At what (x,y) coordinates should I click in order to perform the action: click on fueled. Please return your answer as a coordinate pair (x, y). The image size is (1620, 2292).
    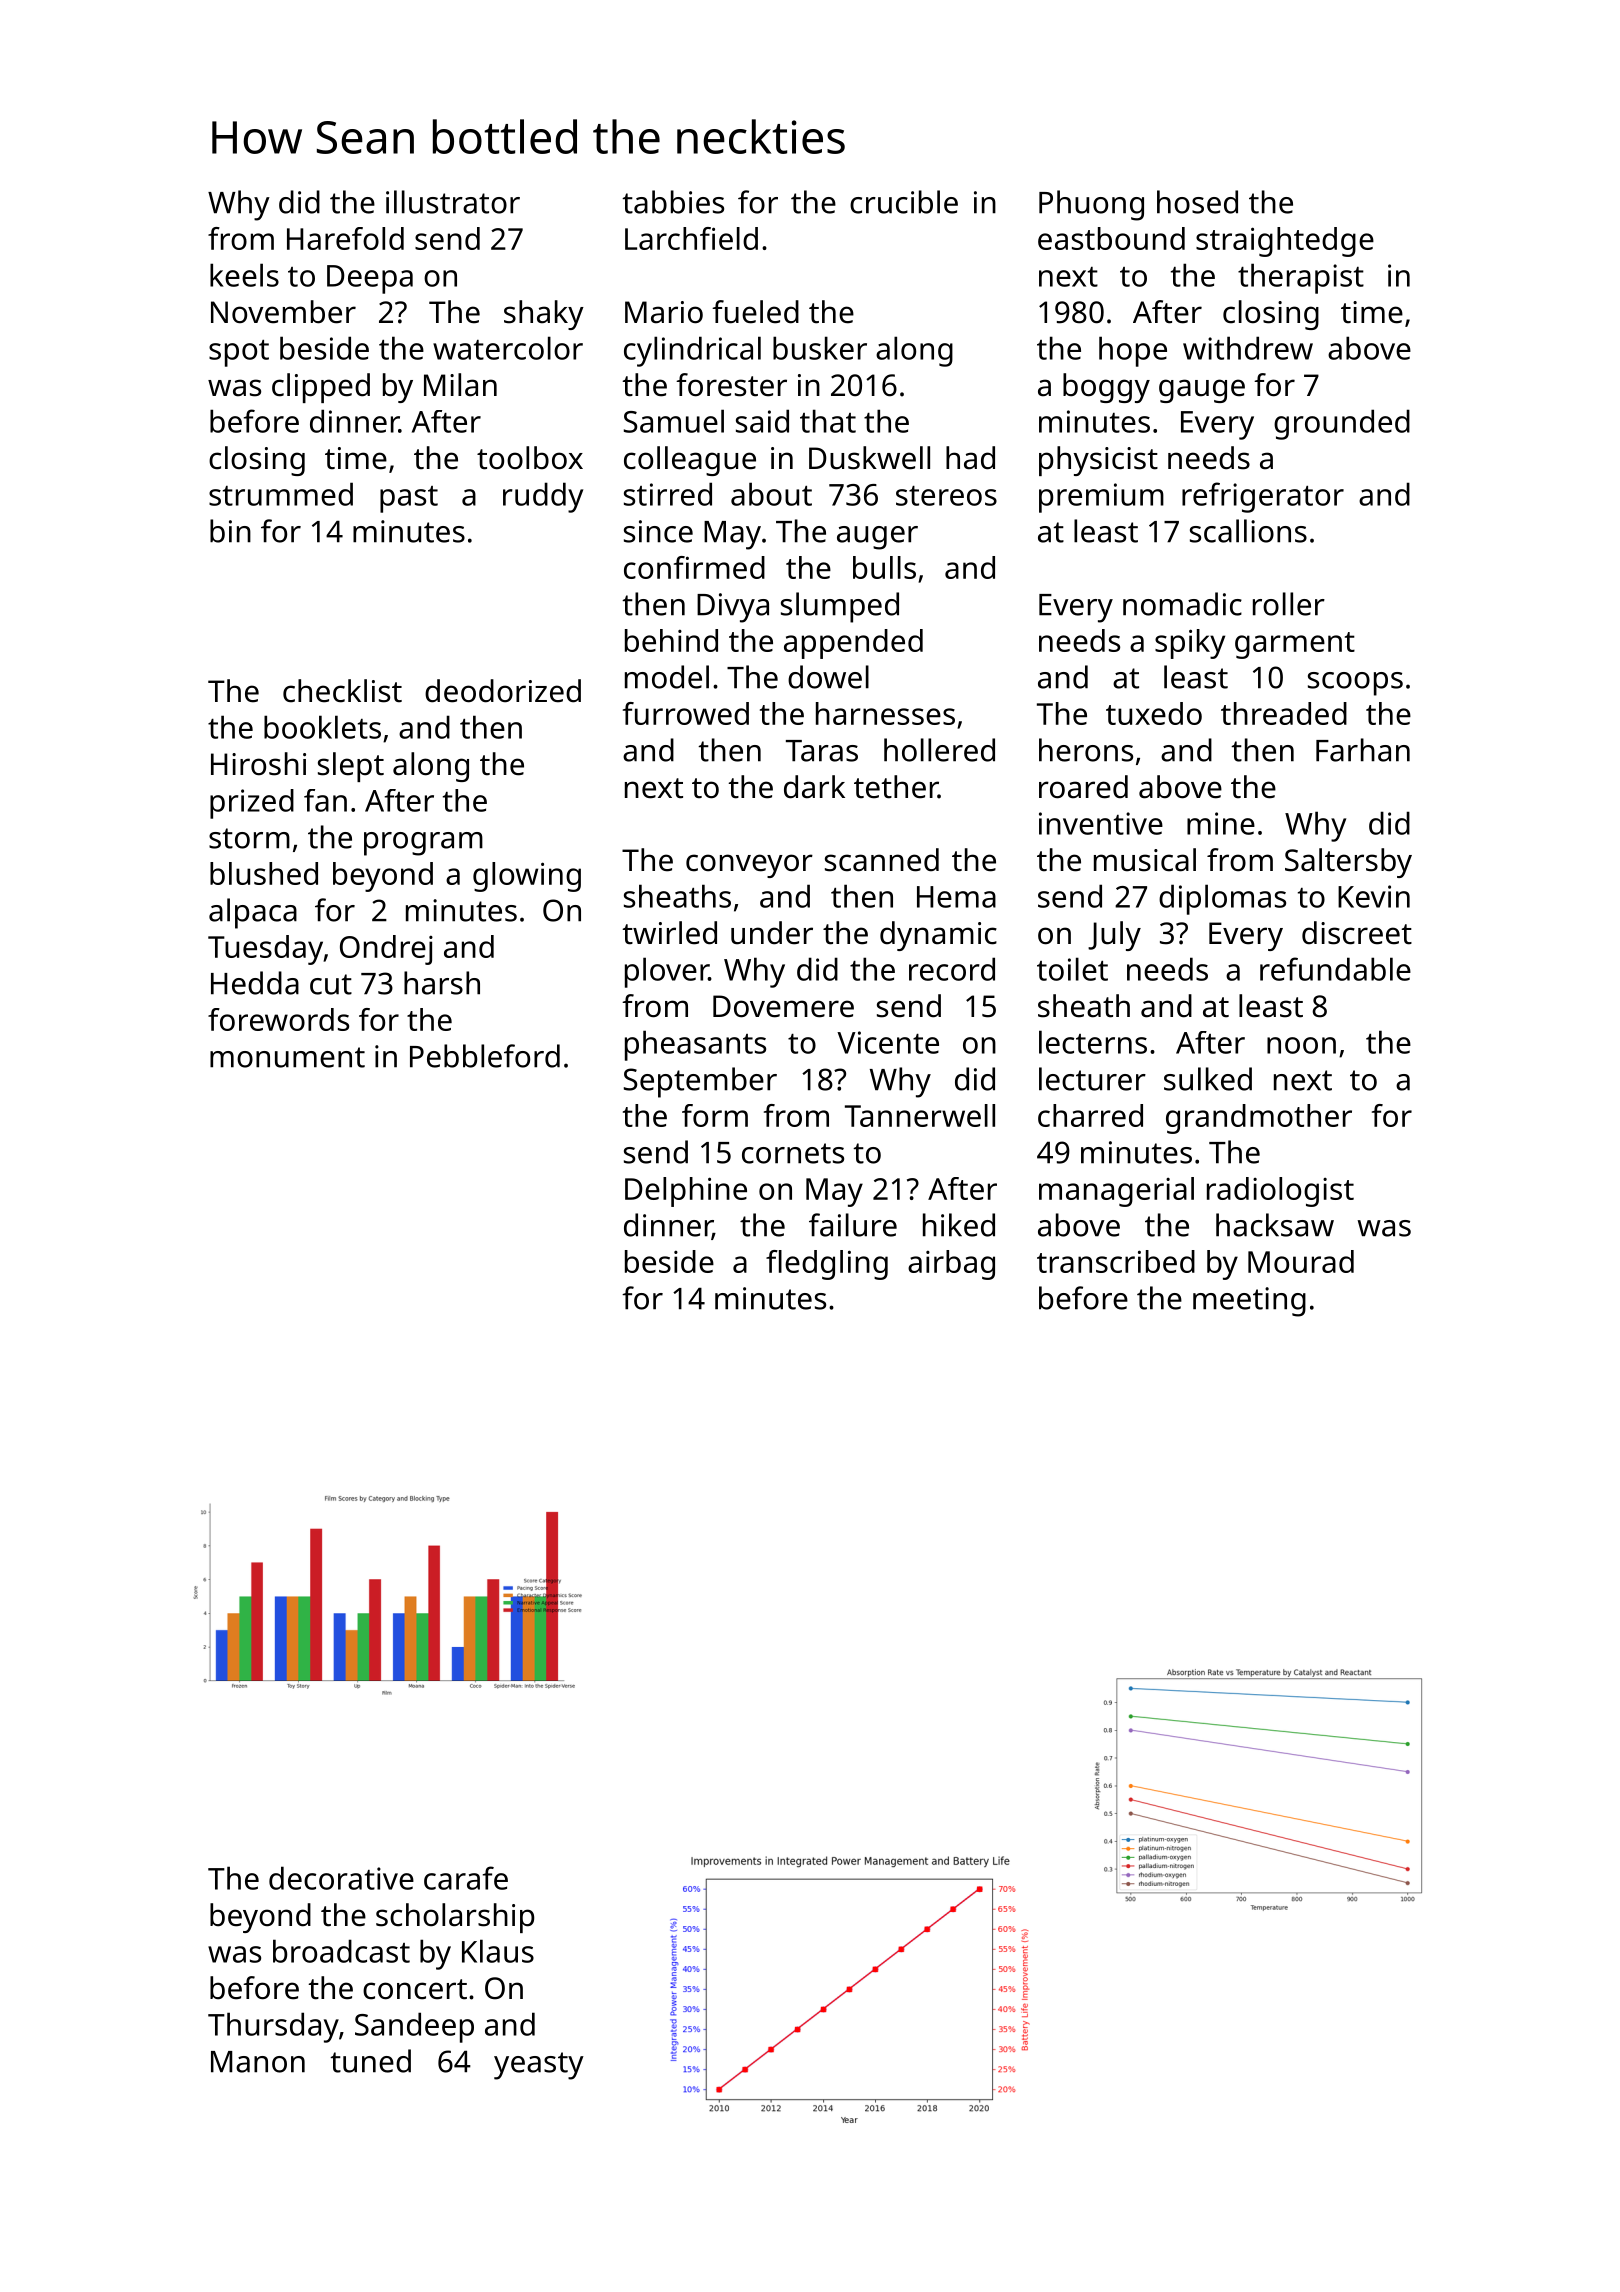
    Looking at the image, I should click on (755, 312).
